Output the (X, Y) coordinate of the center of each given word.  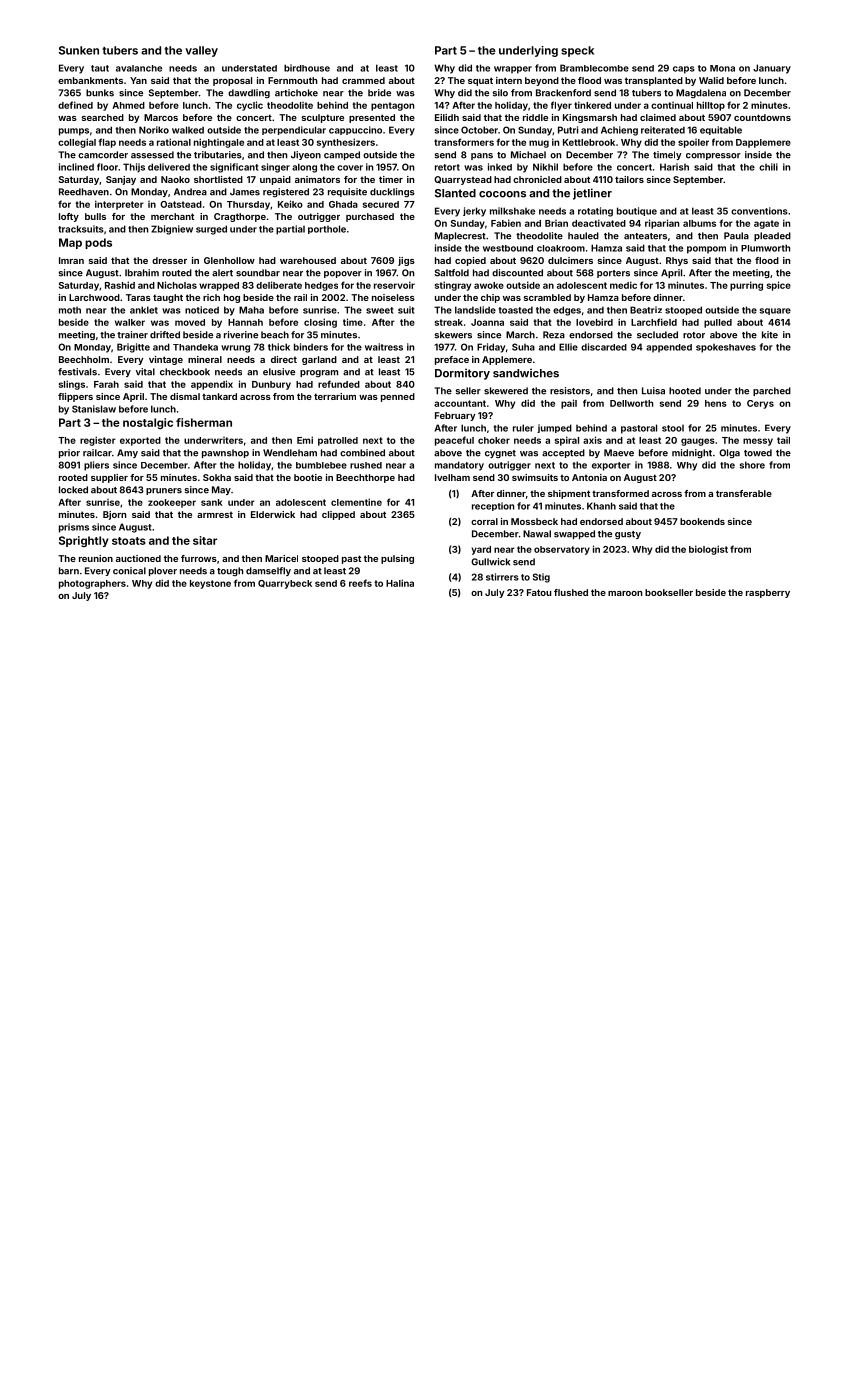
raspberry (768, 593)
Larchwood (94, 297)
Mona (722, 68)
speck (577, 51)
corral (484, 521)
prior (69, 453)
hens (716, 403)
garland (319, 360)
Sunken (79, 50)
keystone (210, 584)
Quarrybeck (285, 584)
